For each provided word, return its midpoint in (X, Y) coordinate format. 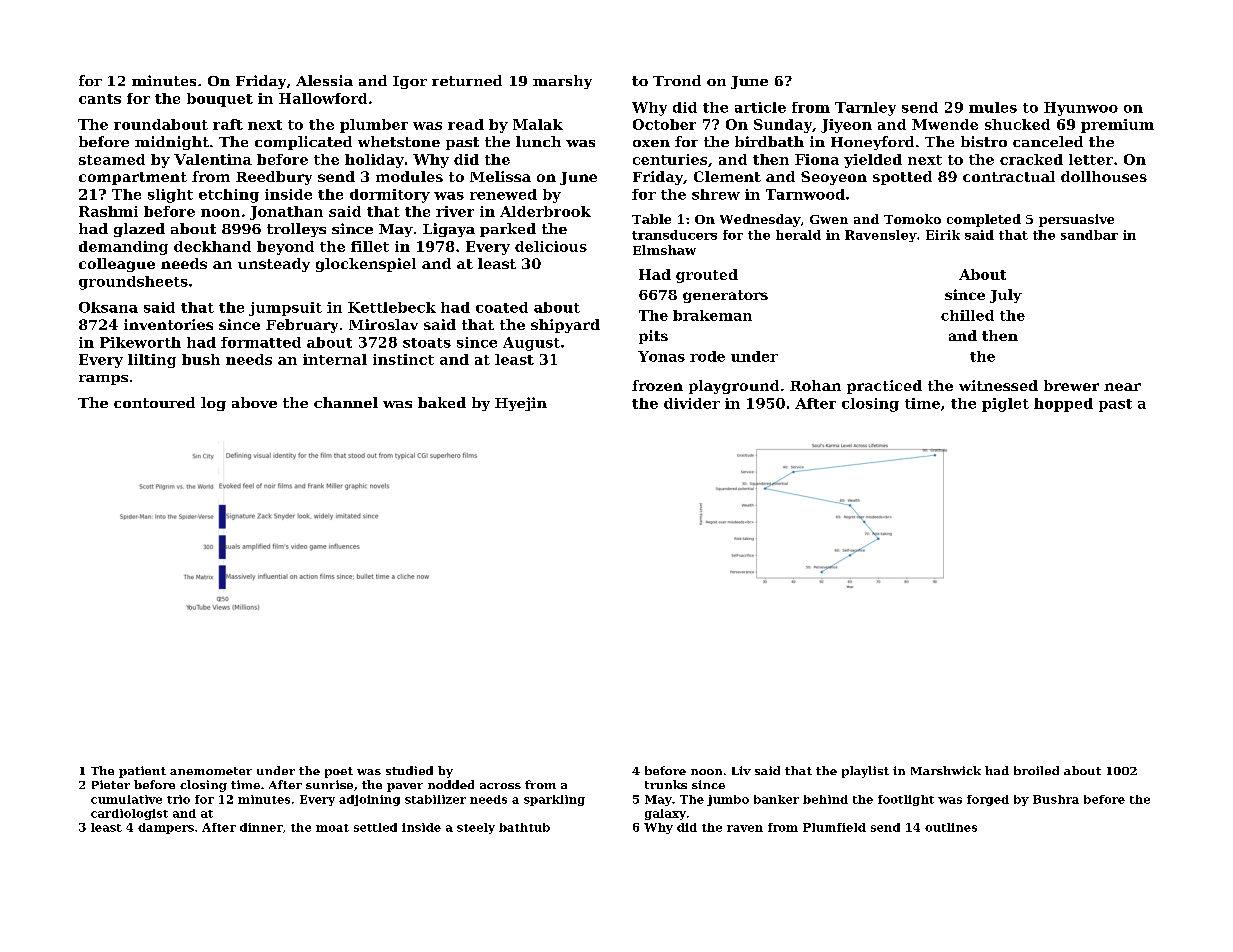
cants (100, 99)
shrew (716, 194)
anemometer (211, 771)
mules (993, 107)
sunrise (329, 784)
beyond (285, 248)
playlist (865, 772)
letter (1091, 159)
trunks (666, 784)
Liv (741, 770)
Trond (677, 80)
